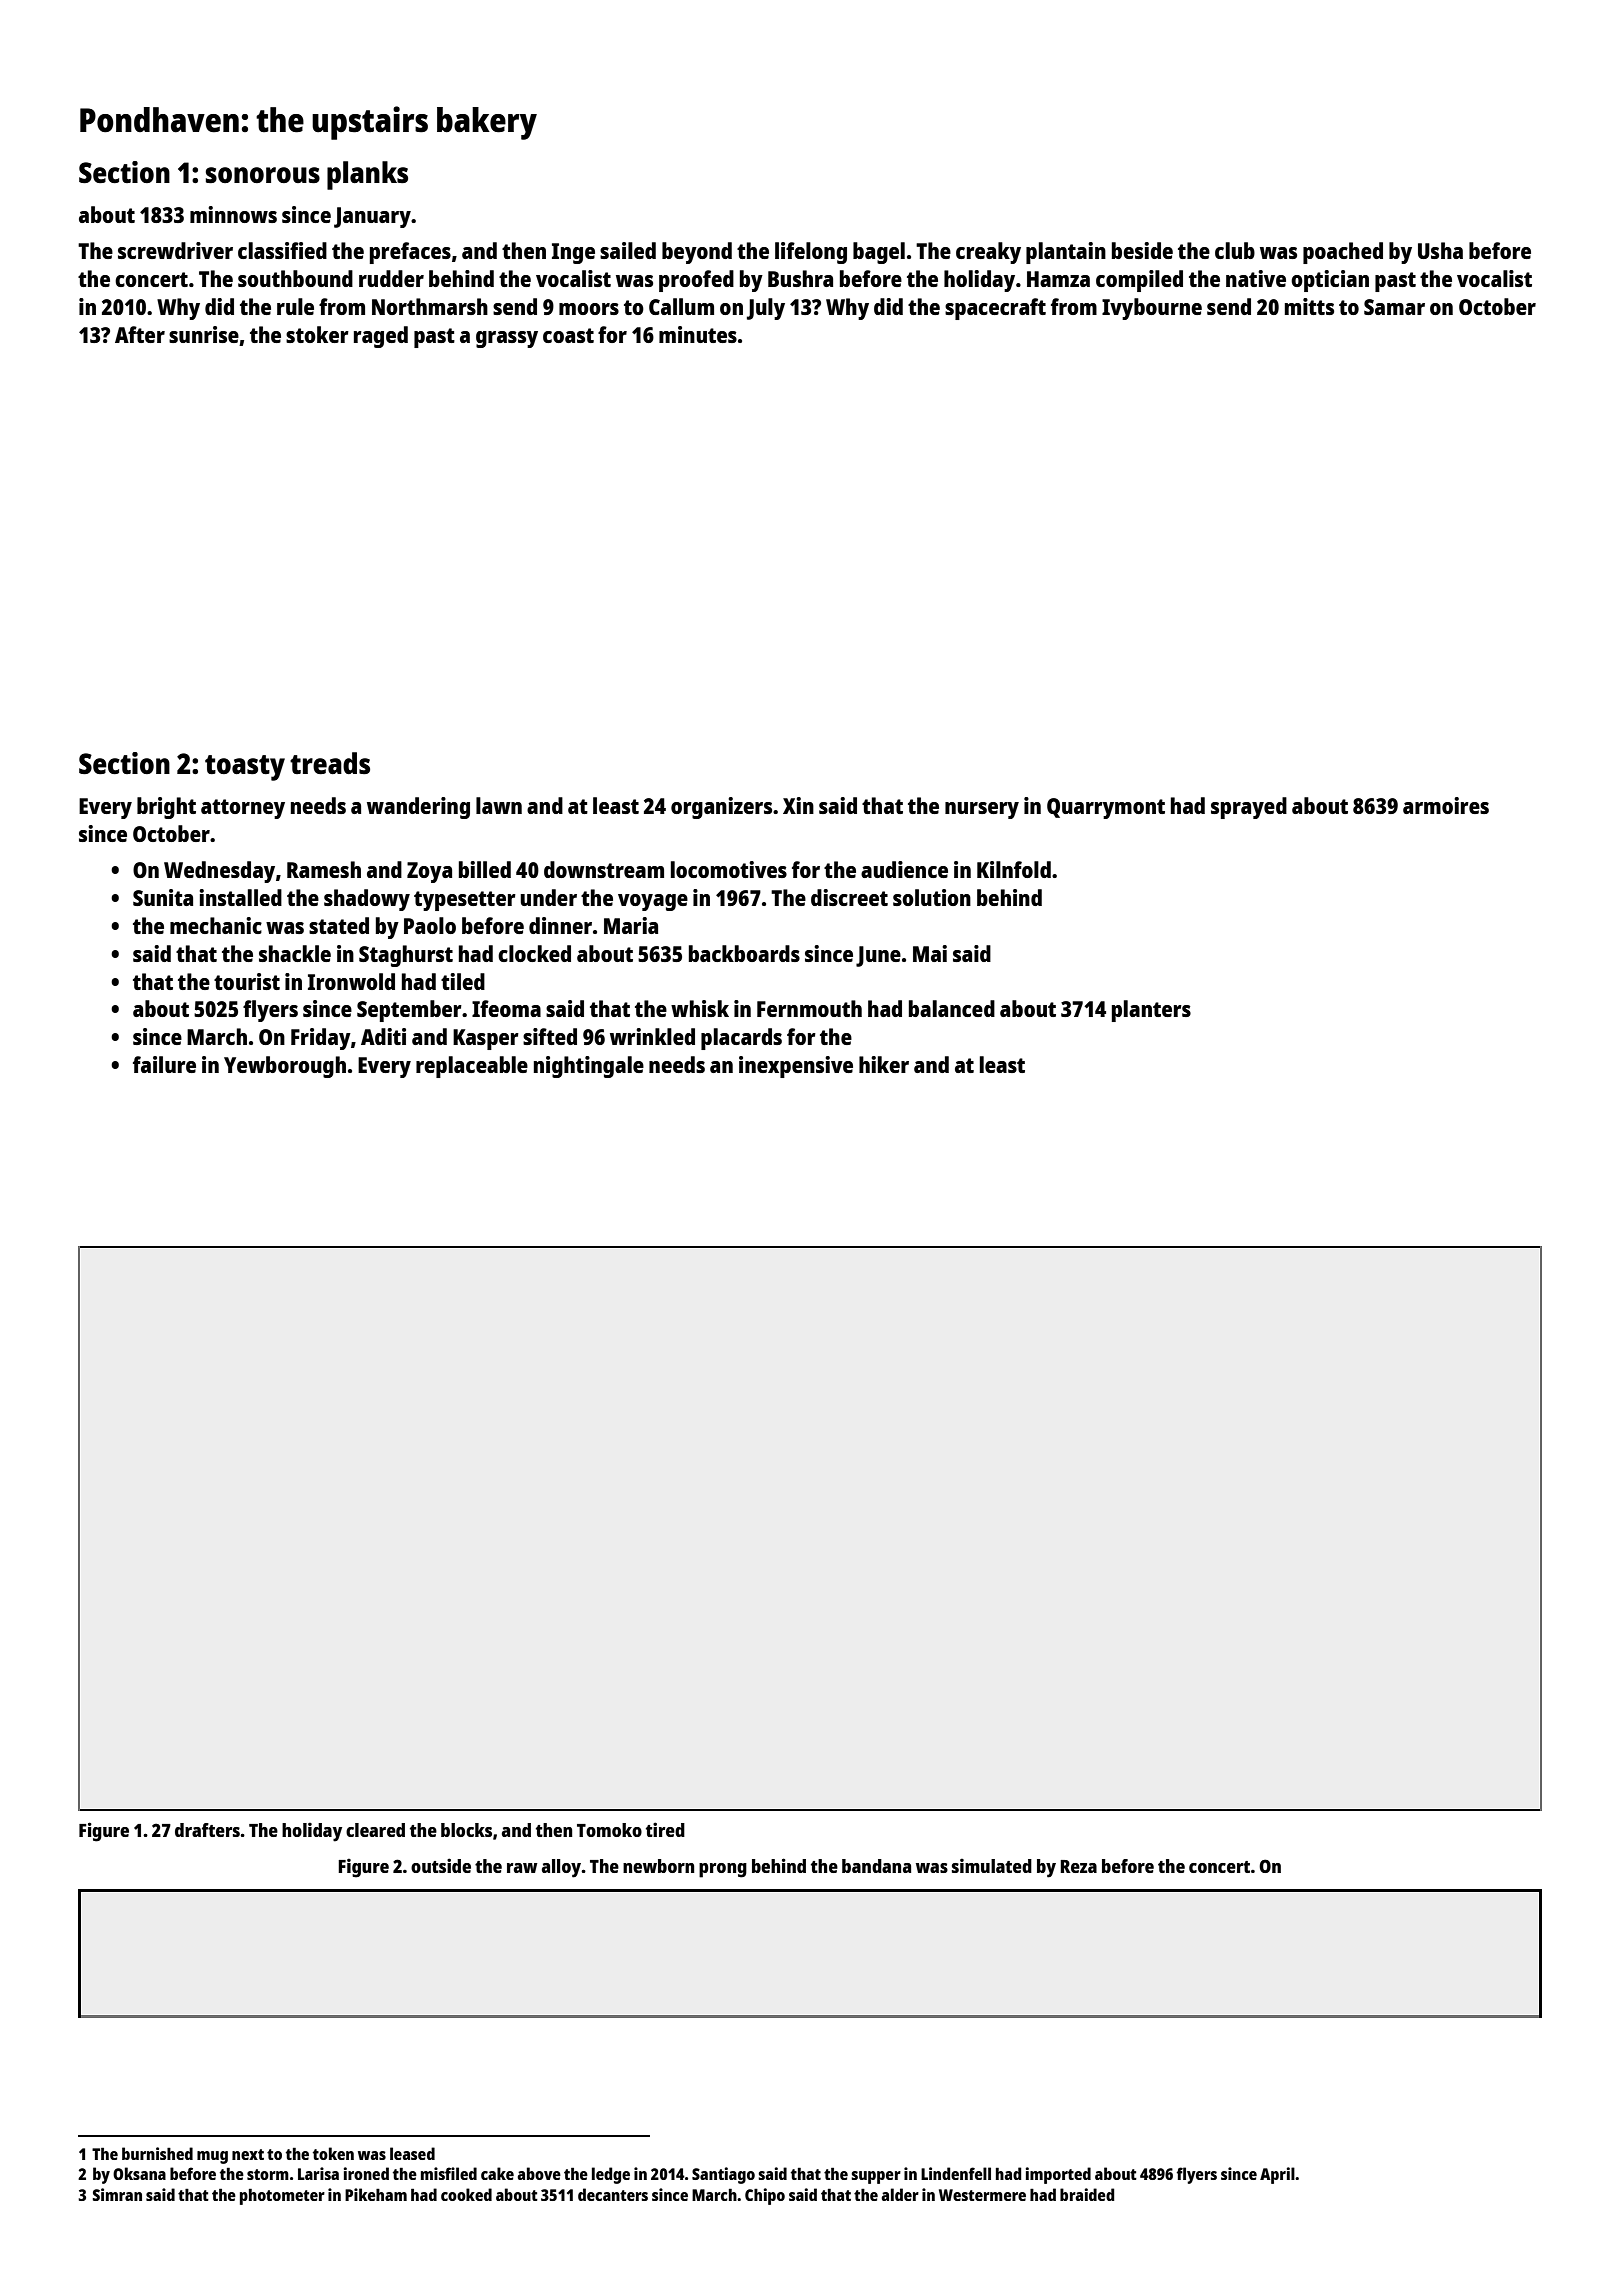 The image size is (1620, 2292). I want to click on tired, so click(665, 1829).
